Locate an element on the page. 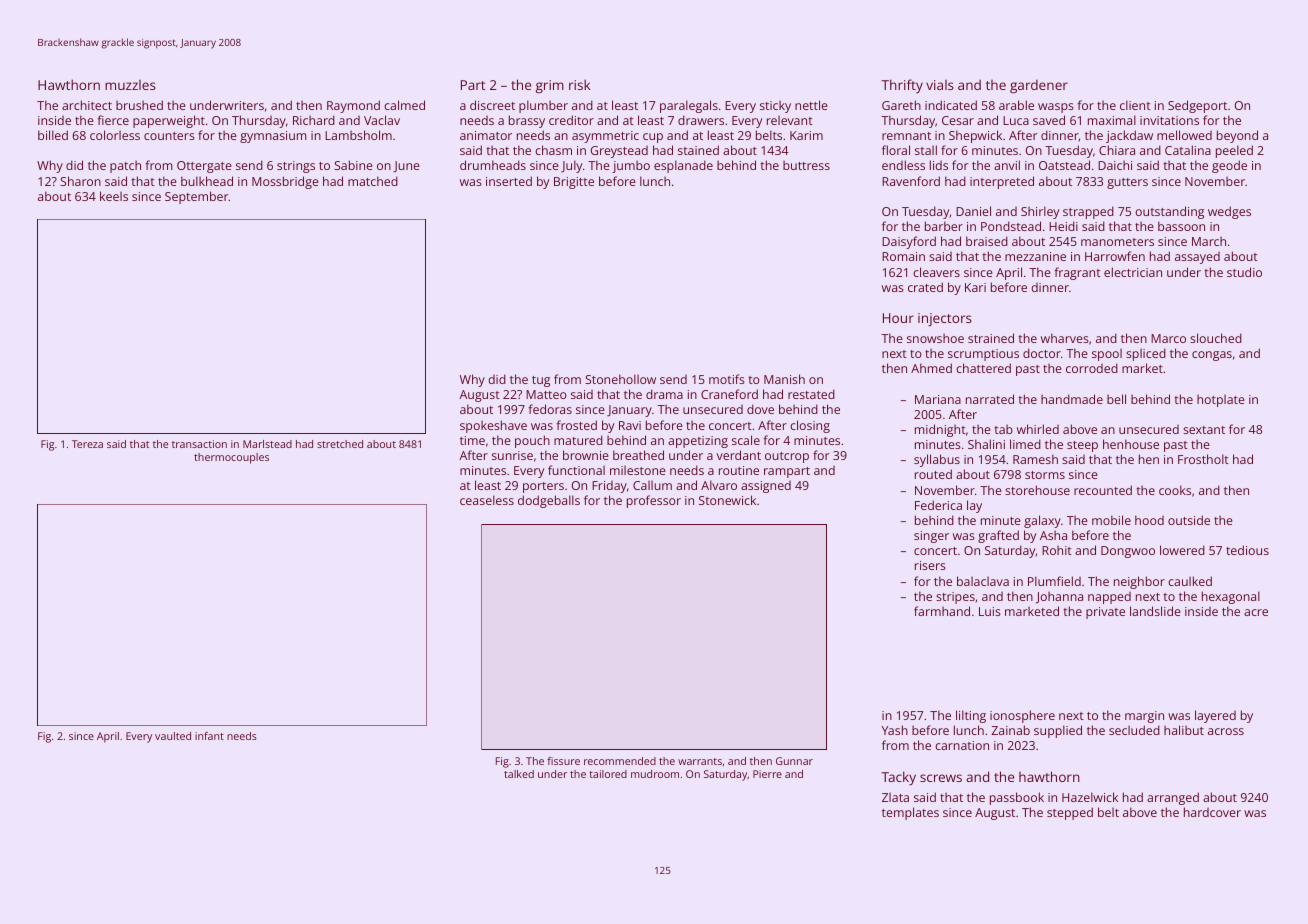 The image size is (1308, 924). strapped is located at coordinates (1088, 212).
